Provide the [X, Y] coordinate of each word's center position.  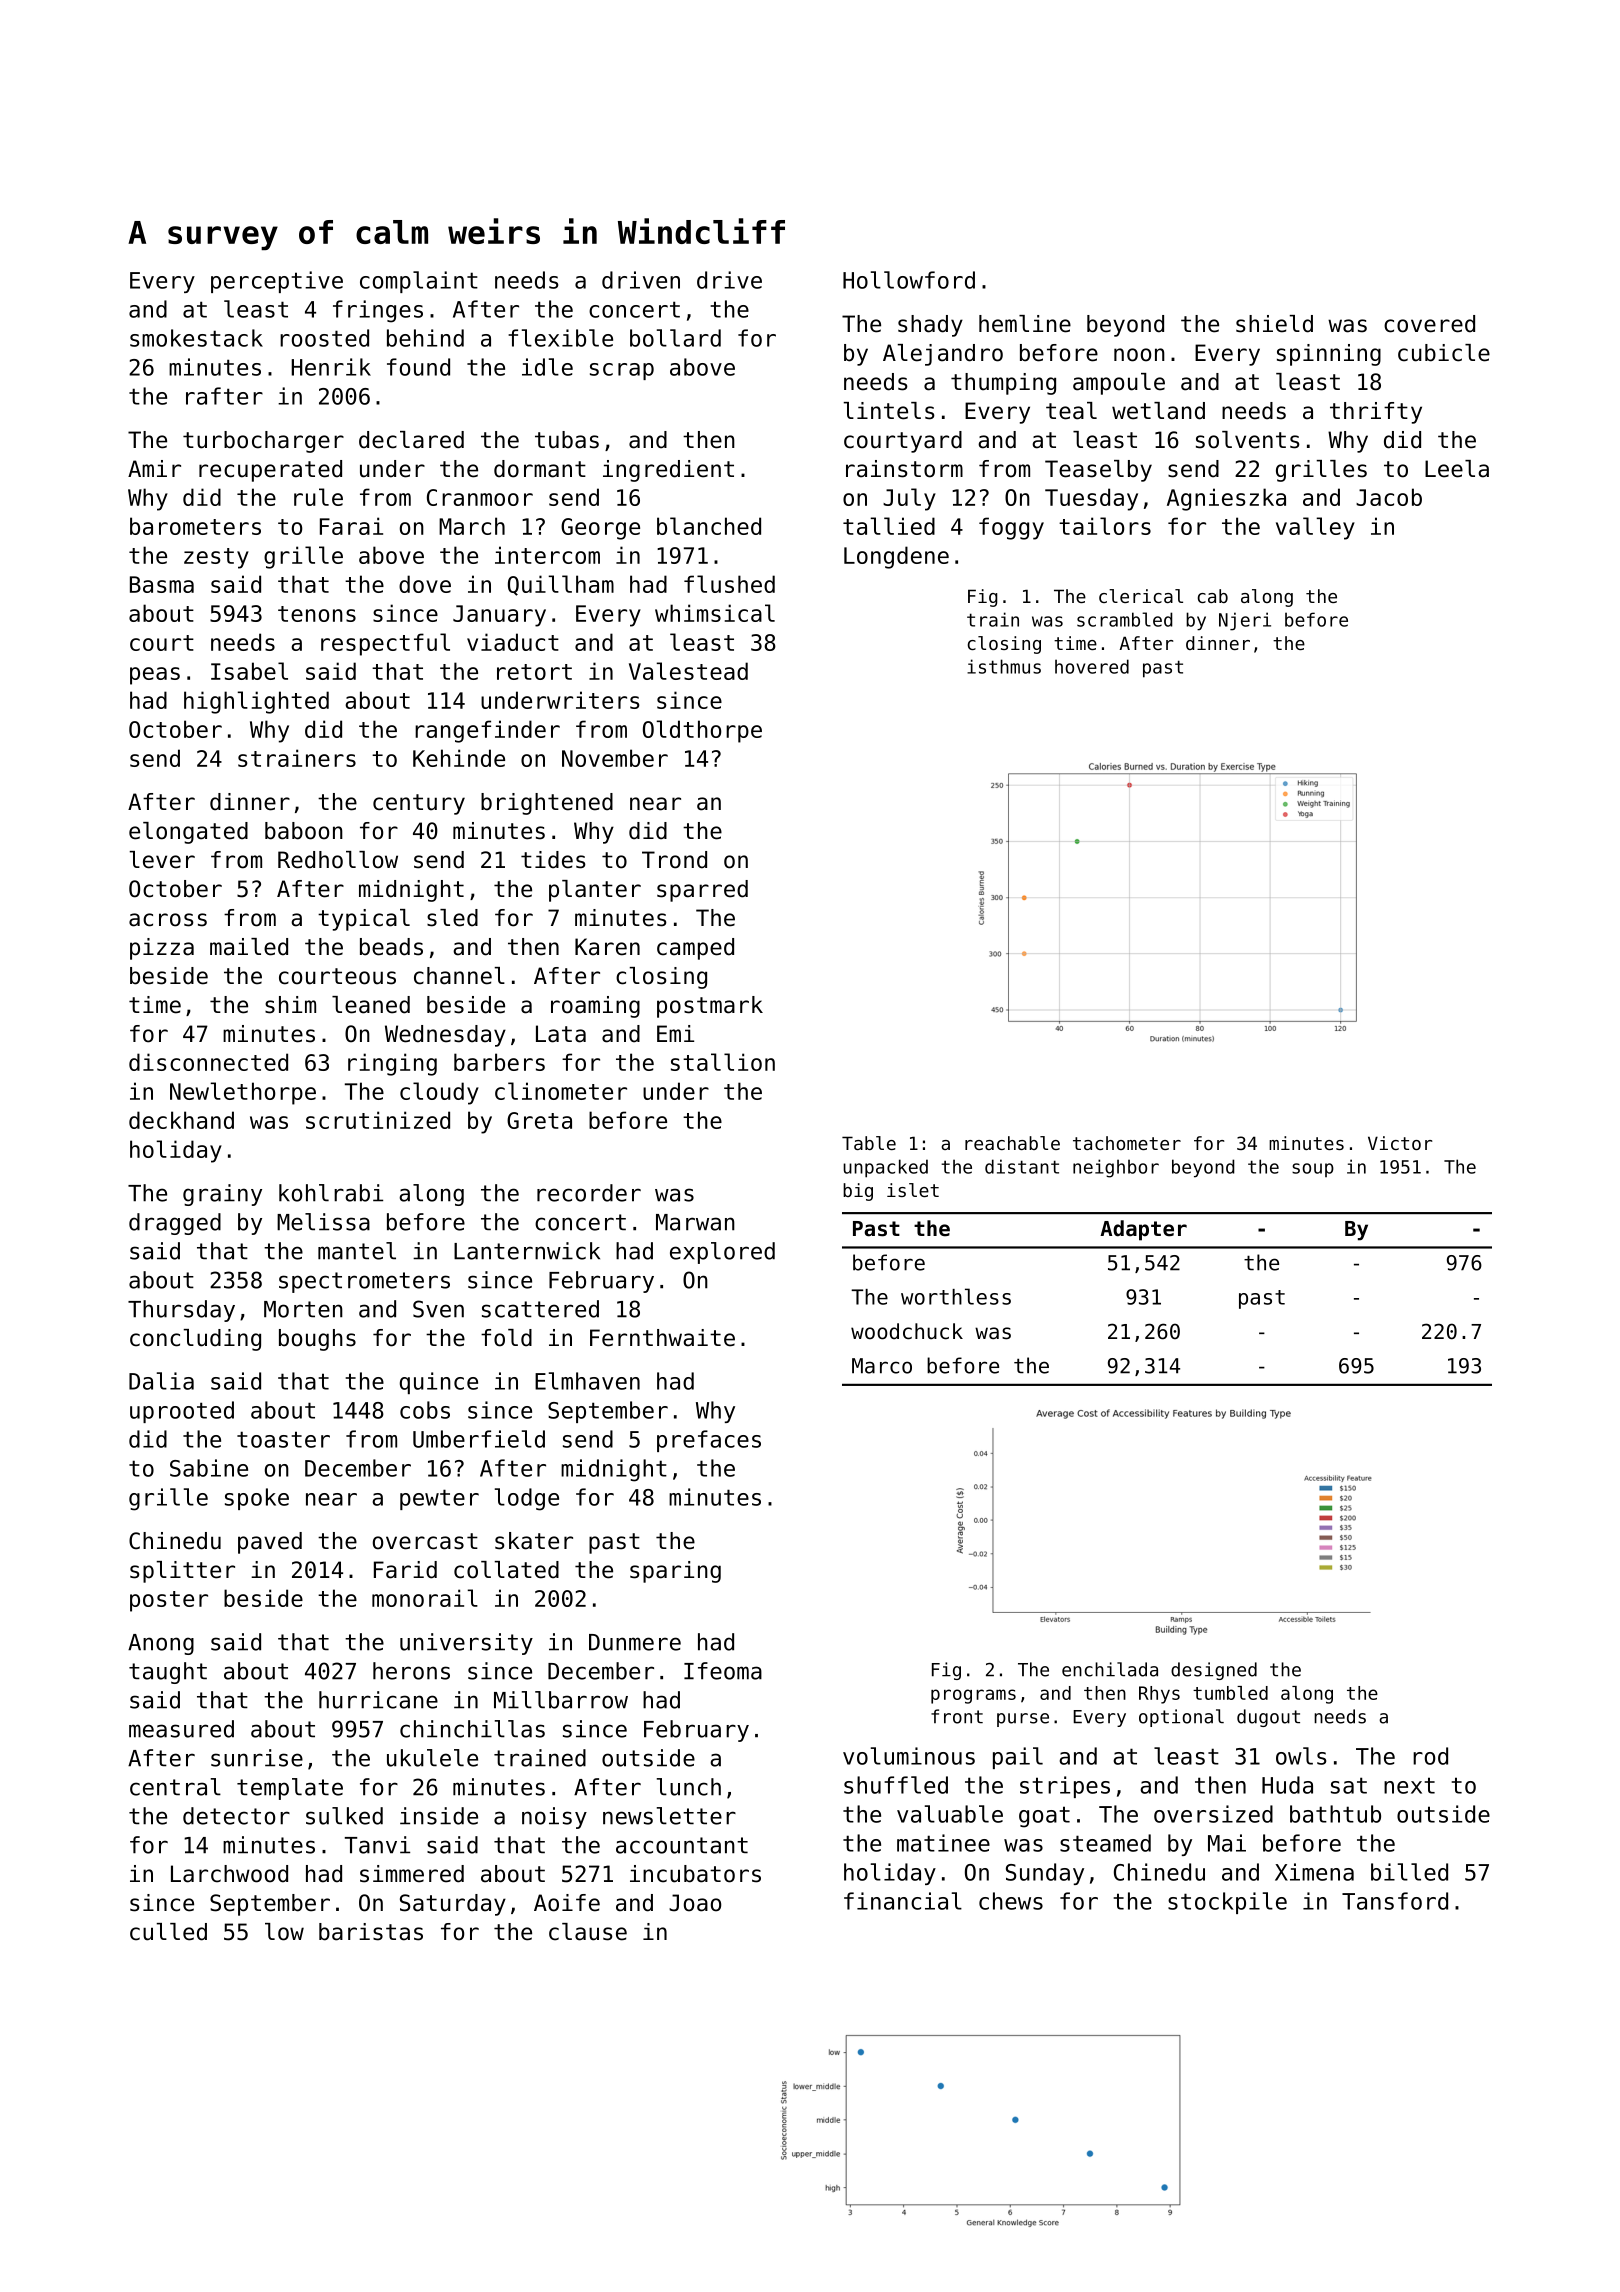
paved [270, 1543]
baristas [371, 1932]
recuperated [270, 471]
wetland [1158, 411]
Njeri [1245, 621]
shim [290, 1005]
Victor [1400, 1143]
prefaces [709, 1441]
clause [588, 1932]
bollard [675, 338]
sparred [702, 891]
